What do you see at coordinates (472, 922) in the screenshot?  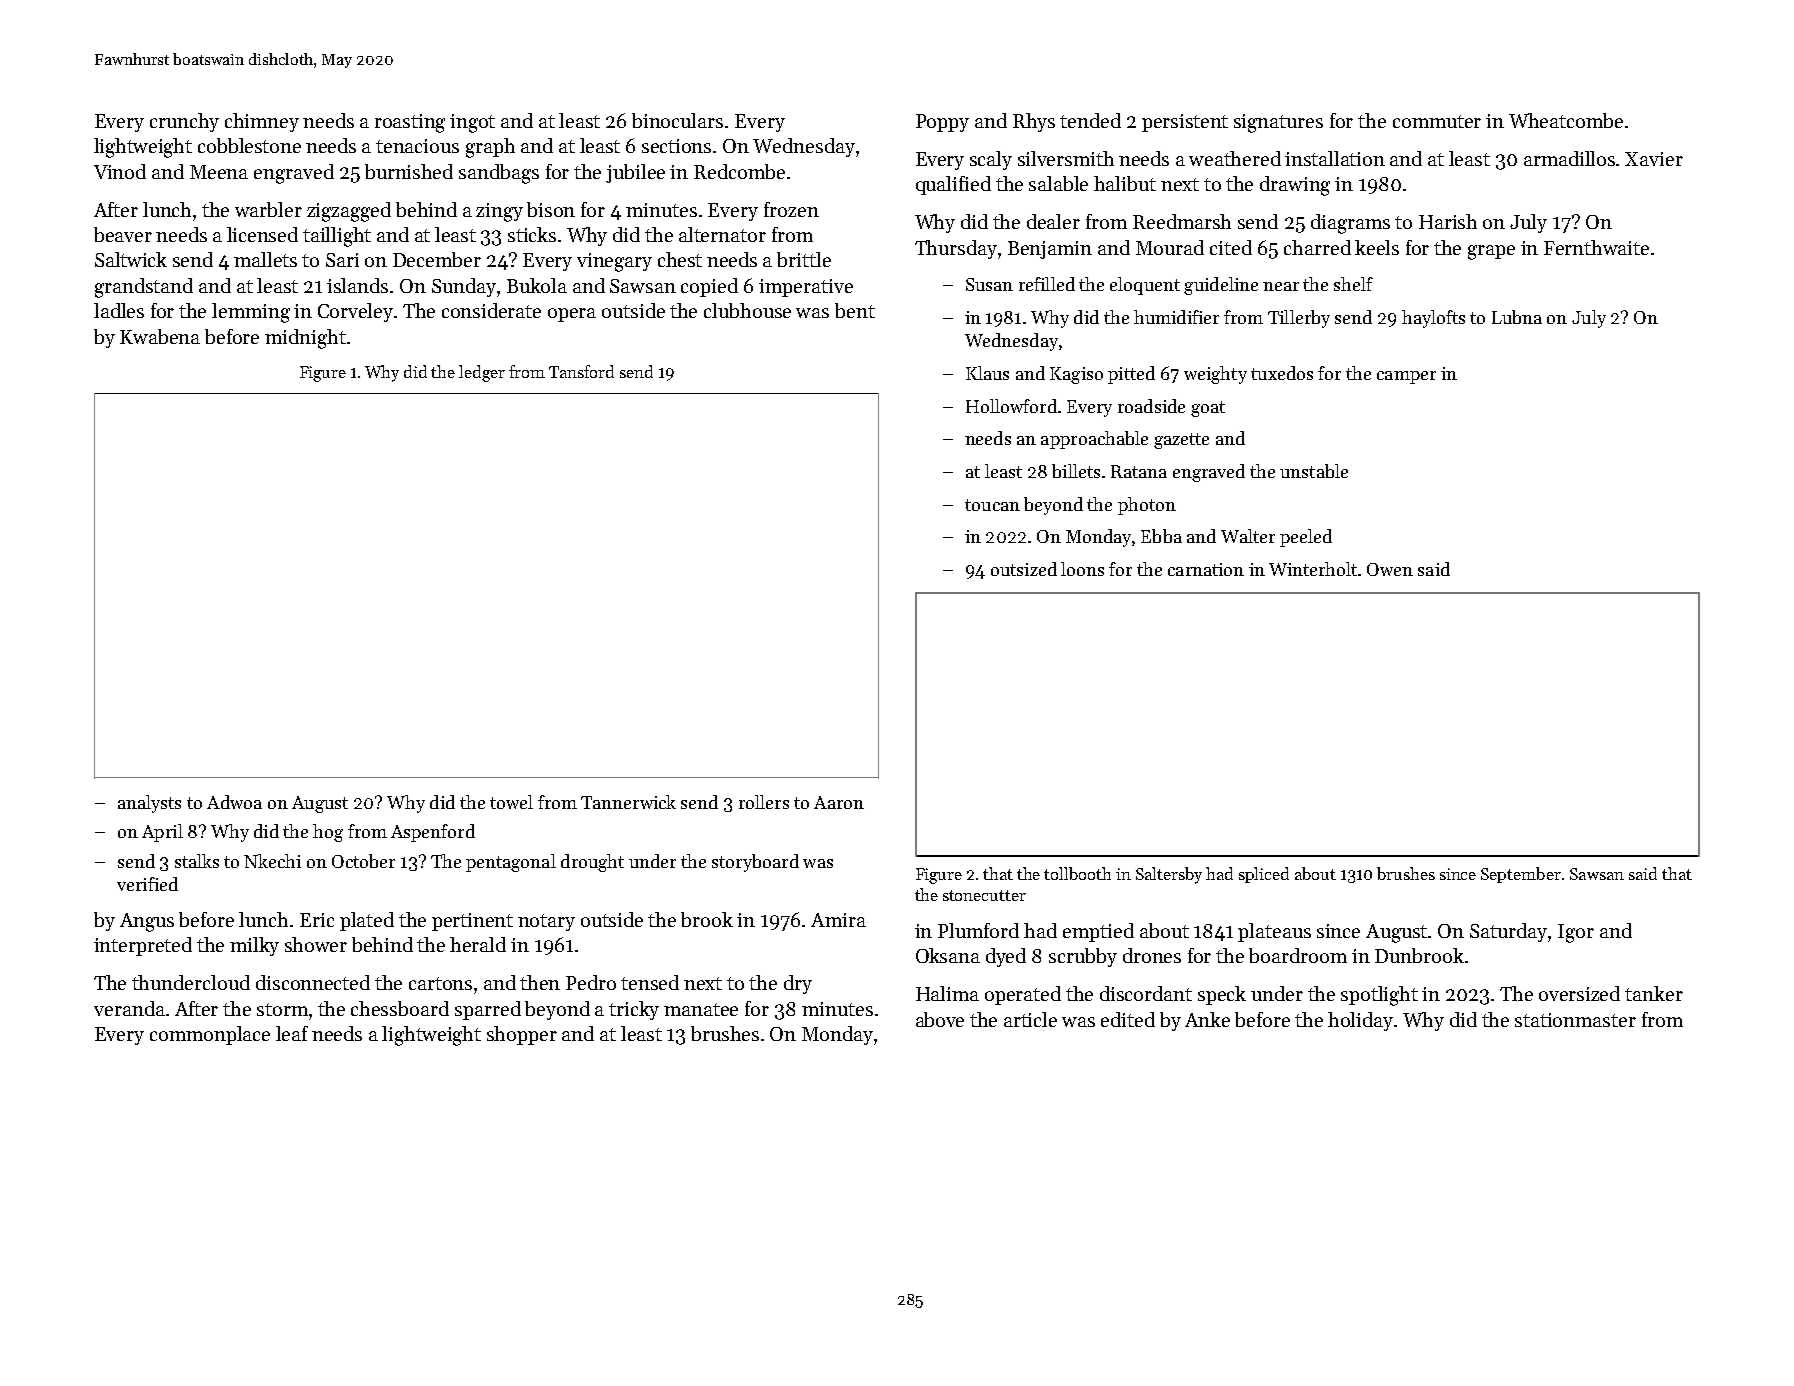 I see `pertinent` at bounding box center [472, 922].
